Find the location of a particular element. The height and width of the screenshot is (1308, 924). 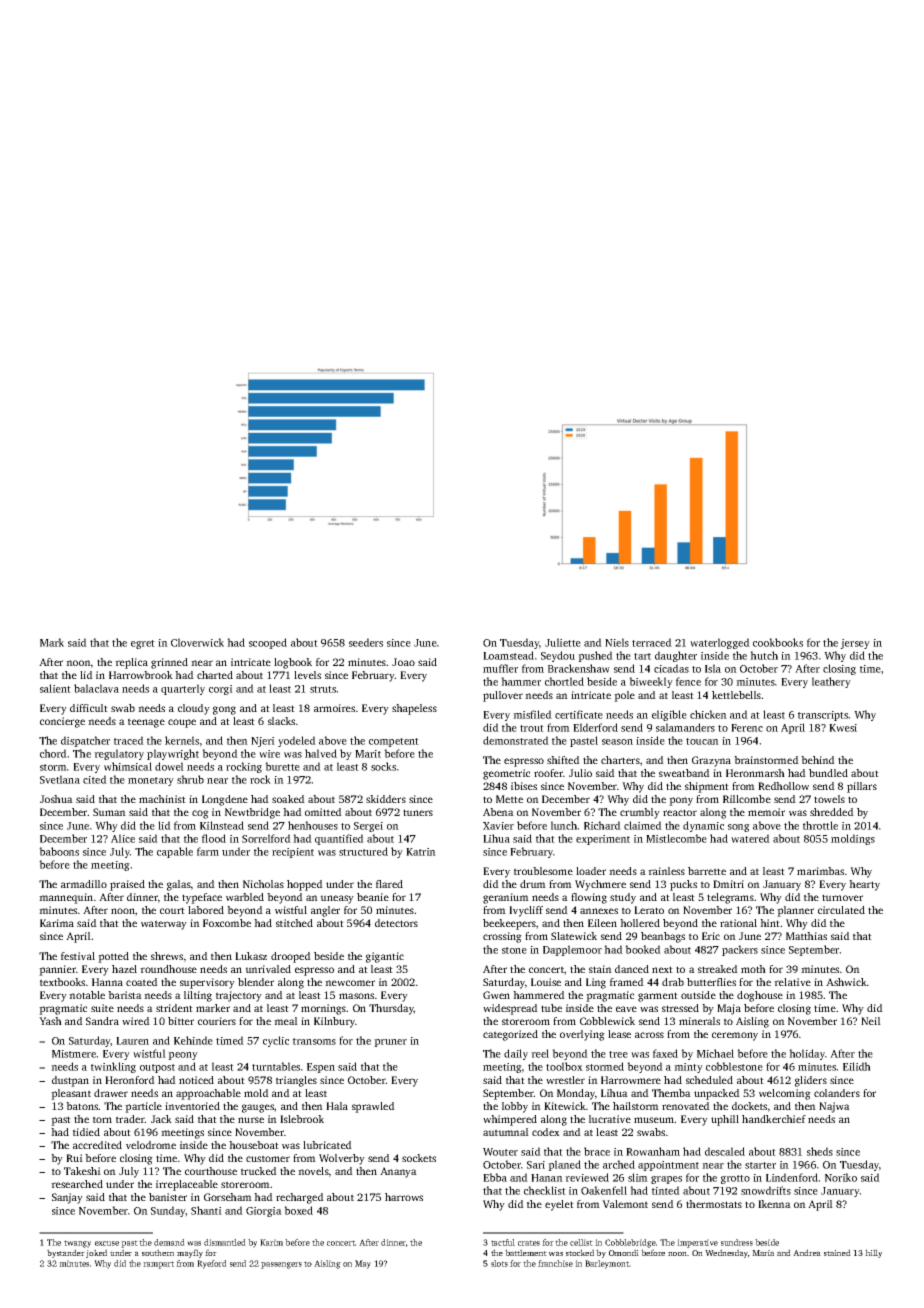

annexes is located at coordinates (599, 911).
